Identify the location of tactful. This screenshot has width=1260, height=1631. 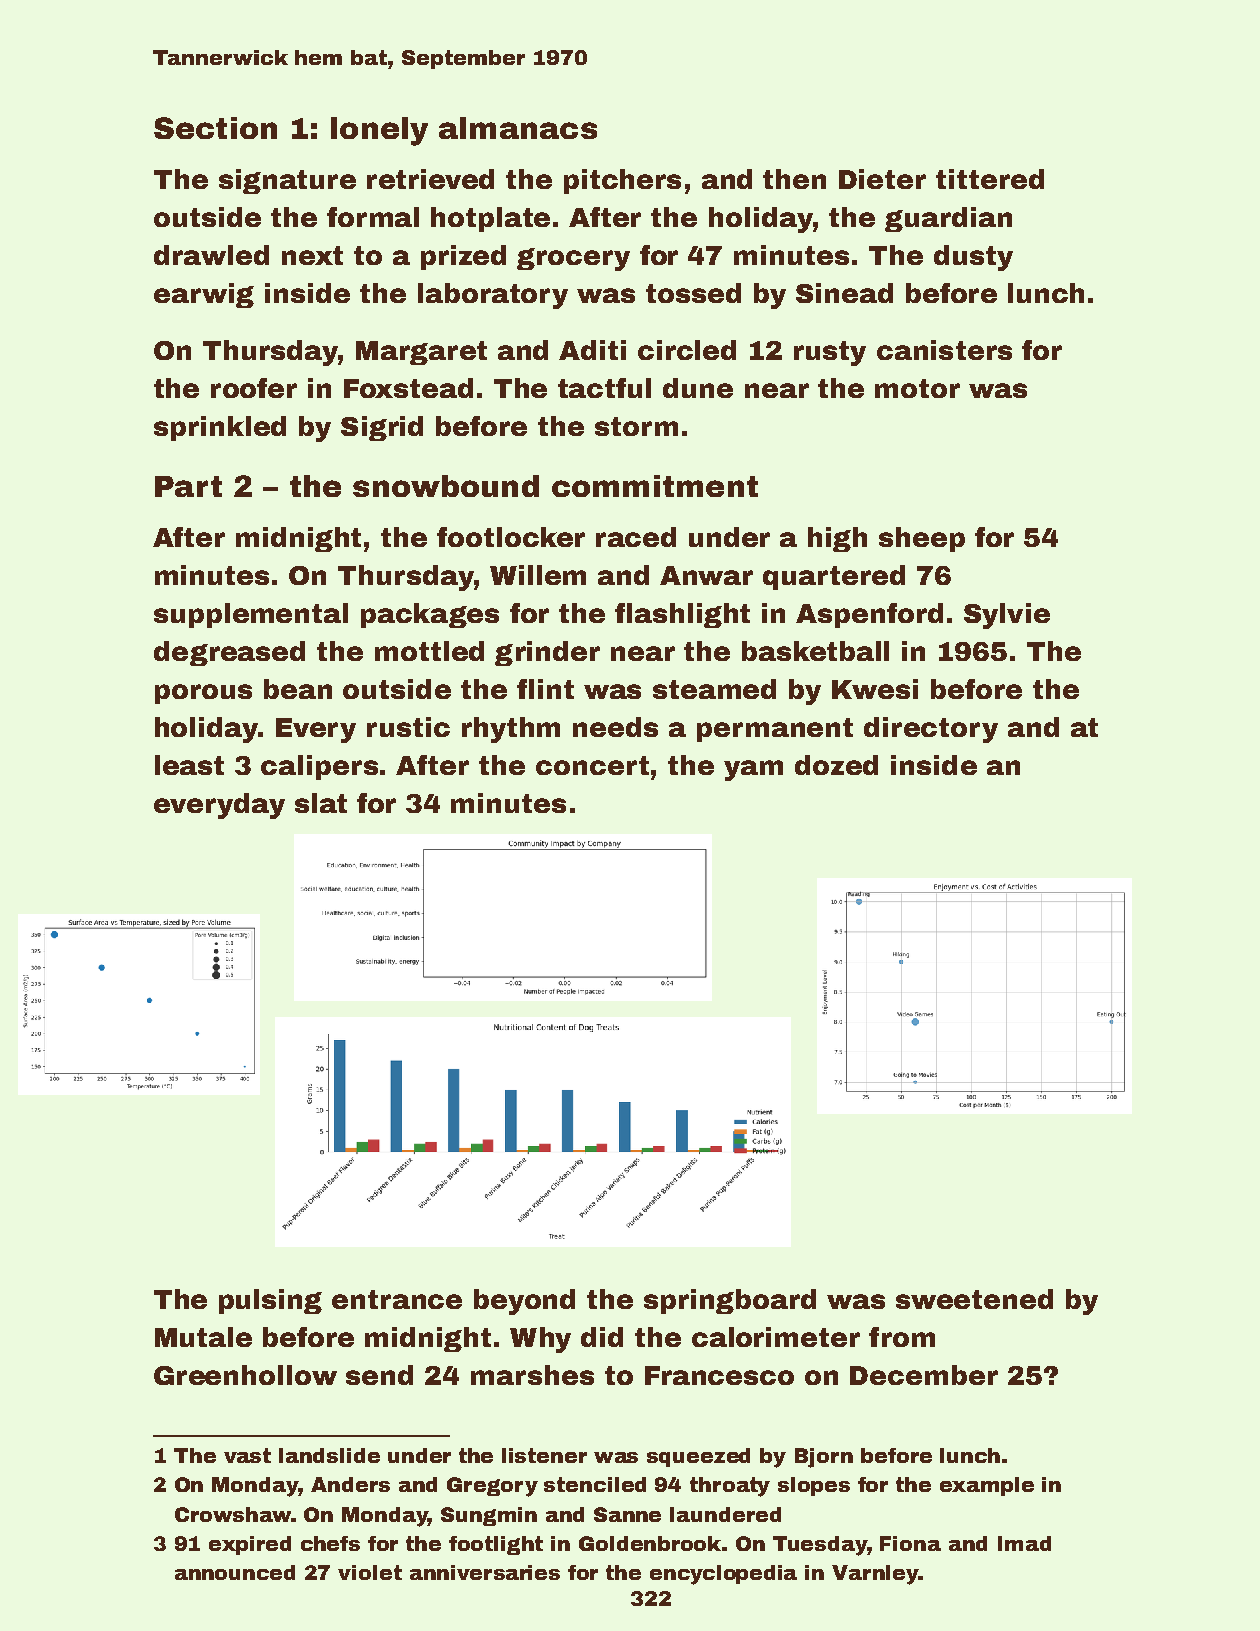
(604, 388).
